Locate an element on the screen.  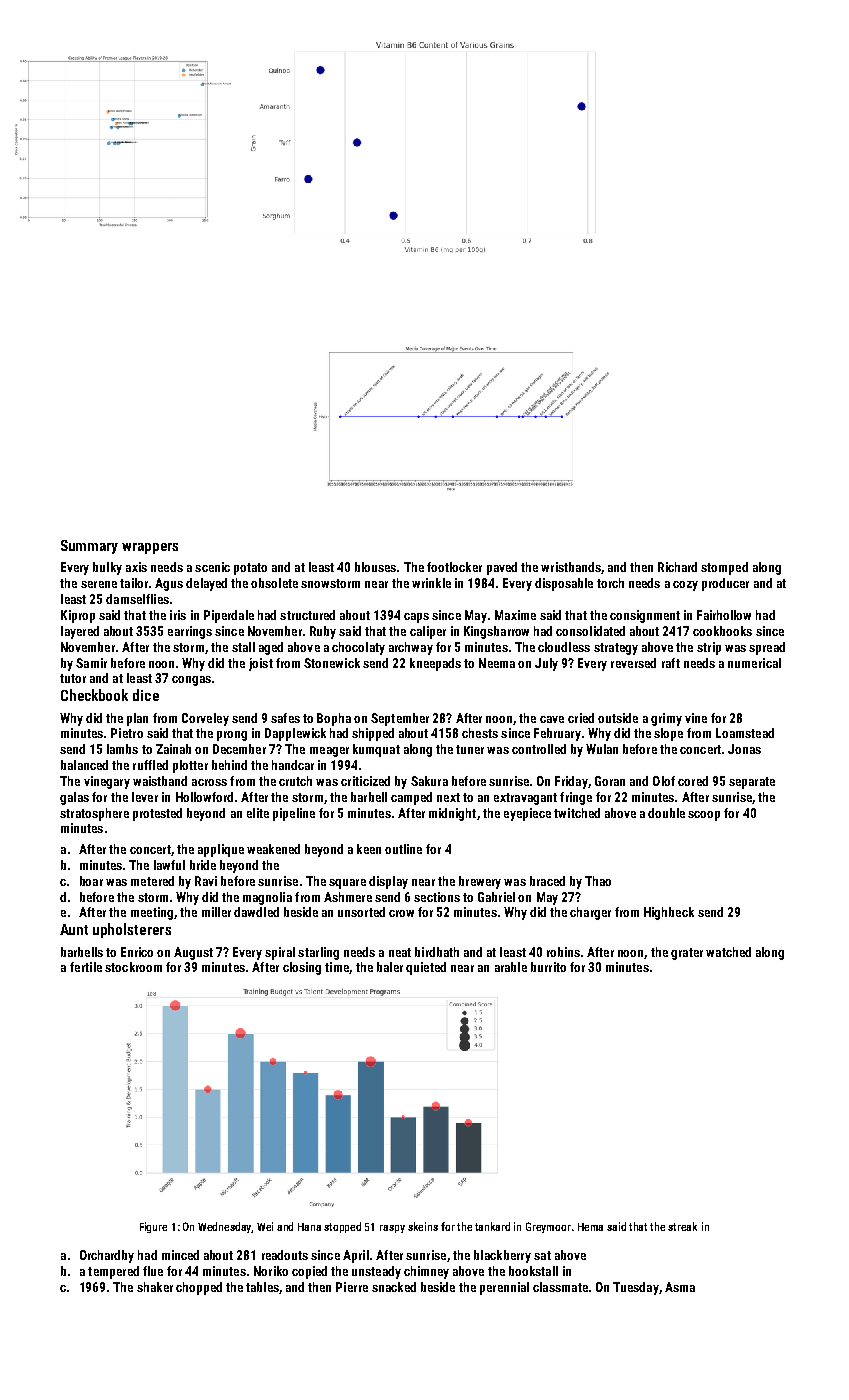
consignment is located at coordinates (645, 616).
